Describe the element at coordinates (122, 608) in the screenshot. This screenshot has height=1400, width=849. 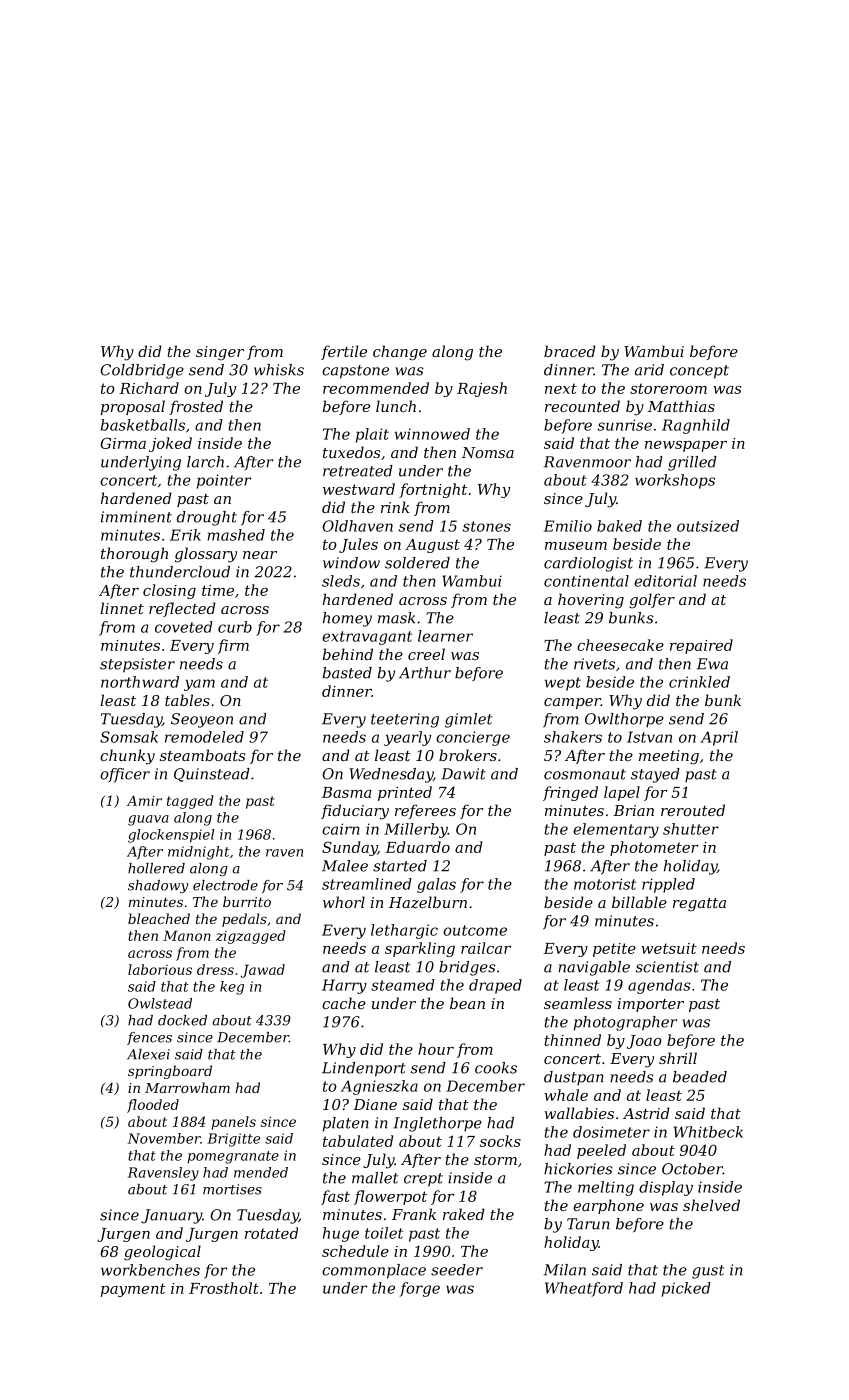
I see `linnet` at that location.
